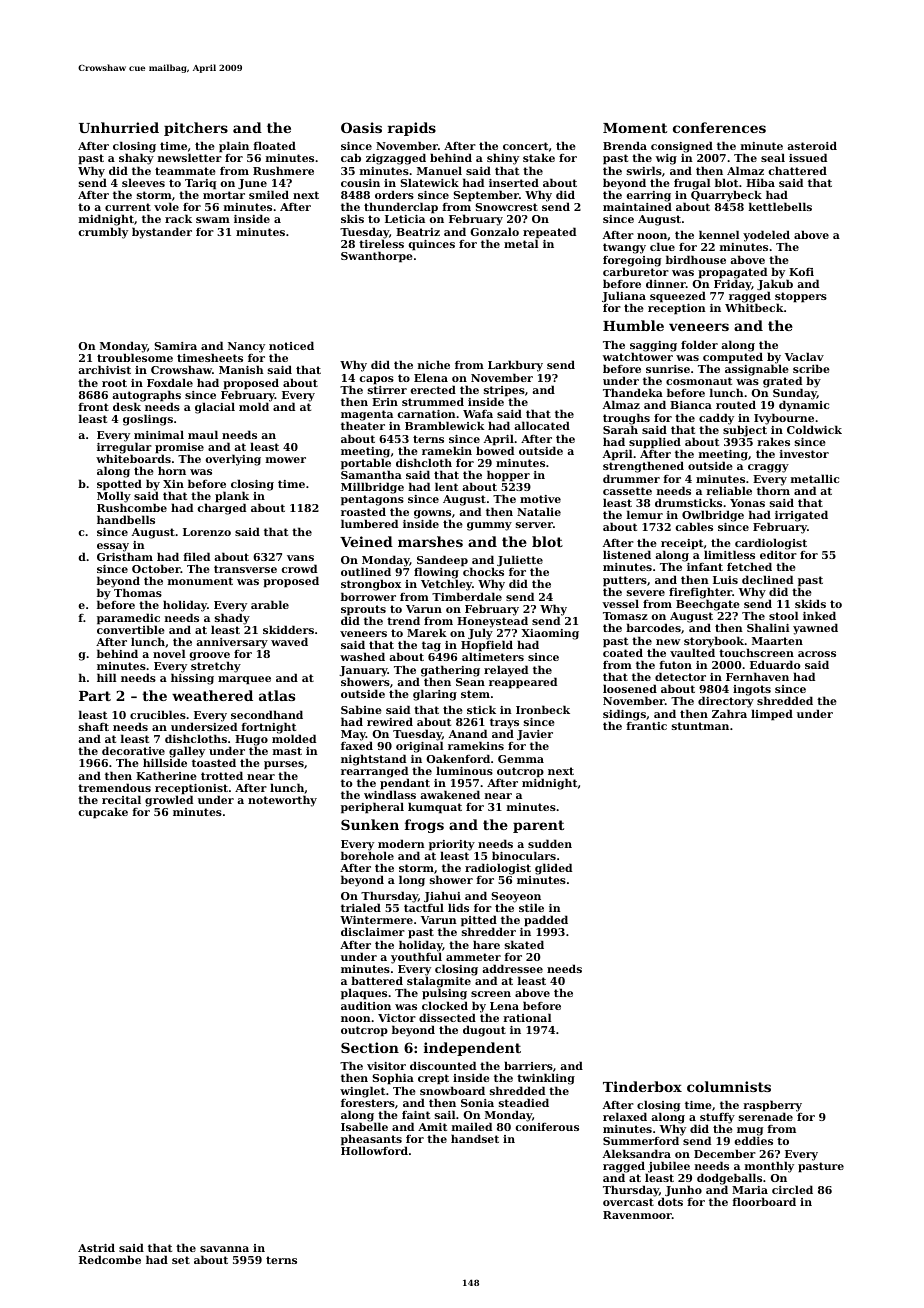 The width and height of the screenshot is (924, 1308). What do you see at coordinates (412, 129) in the screenshot?
I see `rapids` at bounding box center [412, 129].
